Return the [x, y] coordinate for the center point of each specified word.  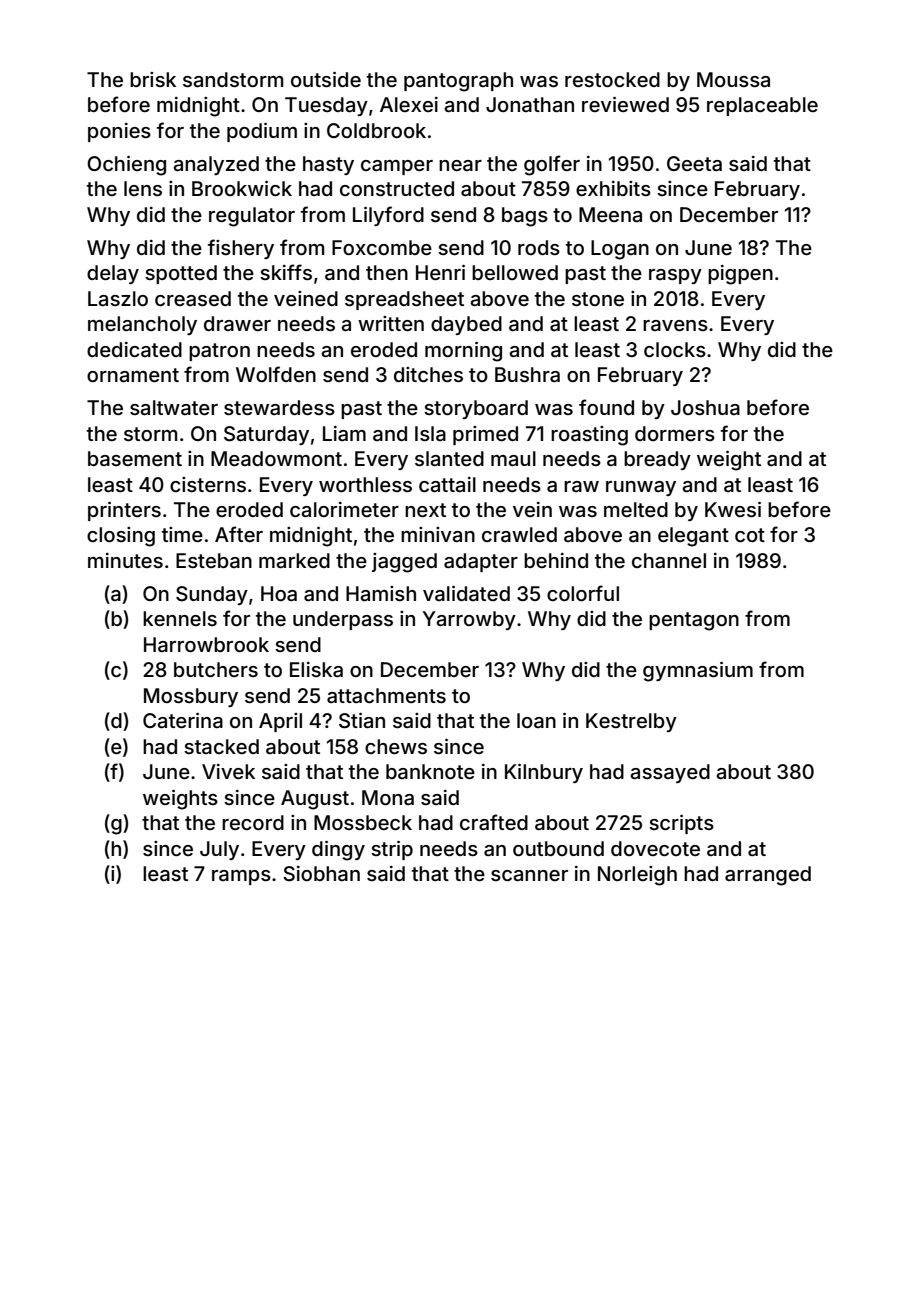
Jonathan [530, 104]
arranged [768, 876]
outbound [558, 848]
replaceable [762, 106]
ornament [133, 375]
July [219, 850]
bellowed [515, 272]
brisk [153, 79]
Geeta [694, 163]
